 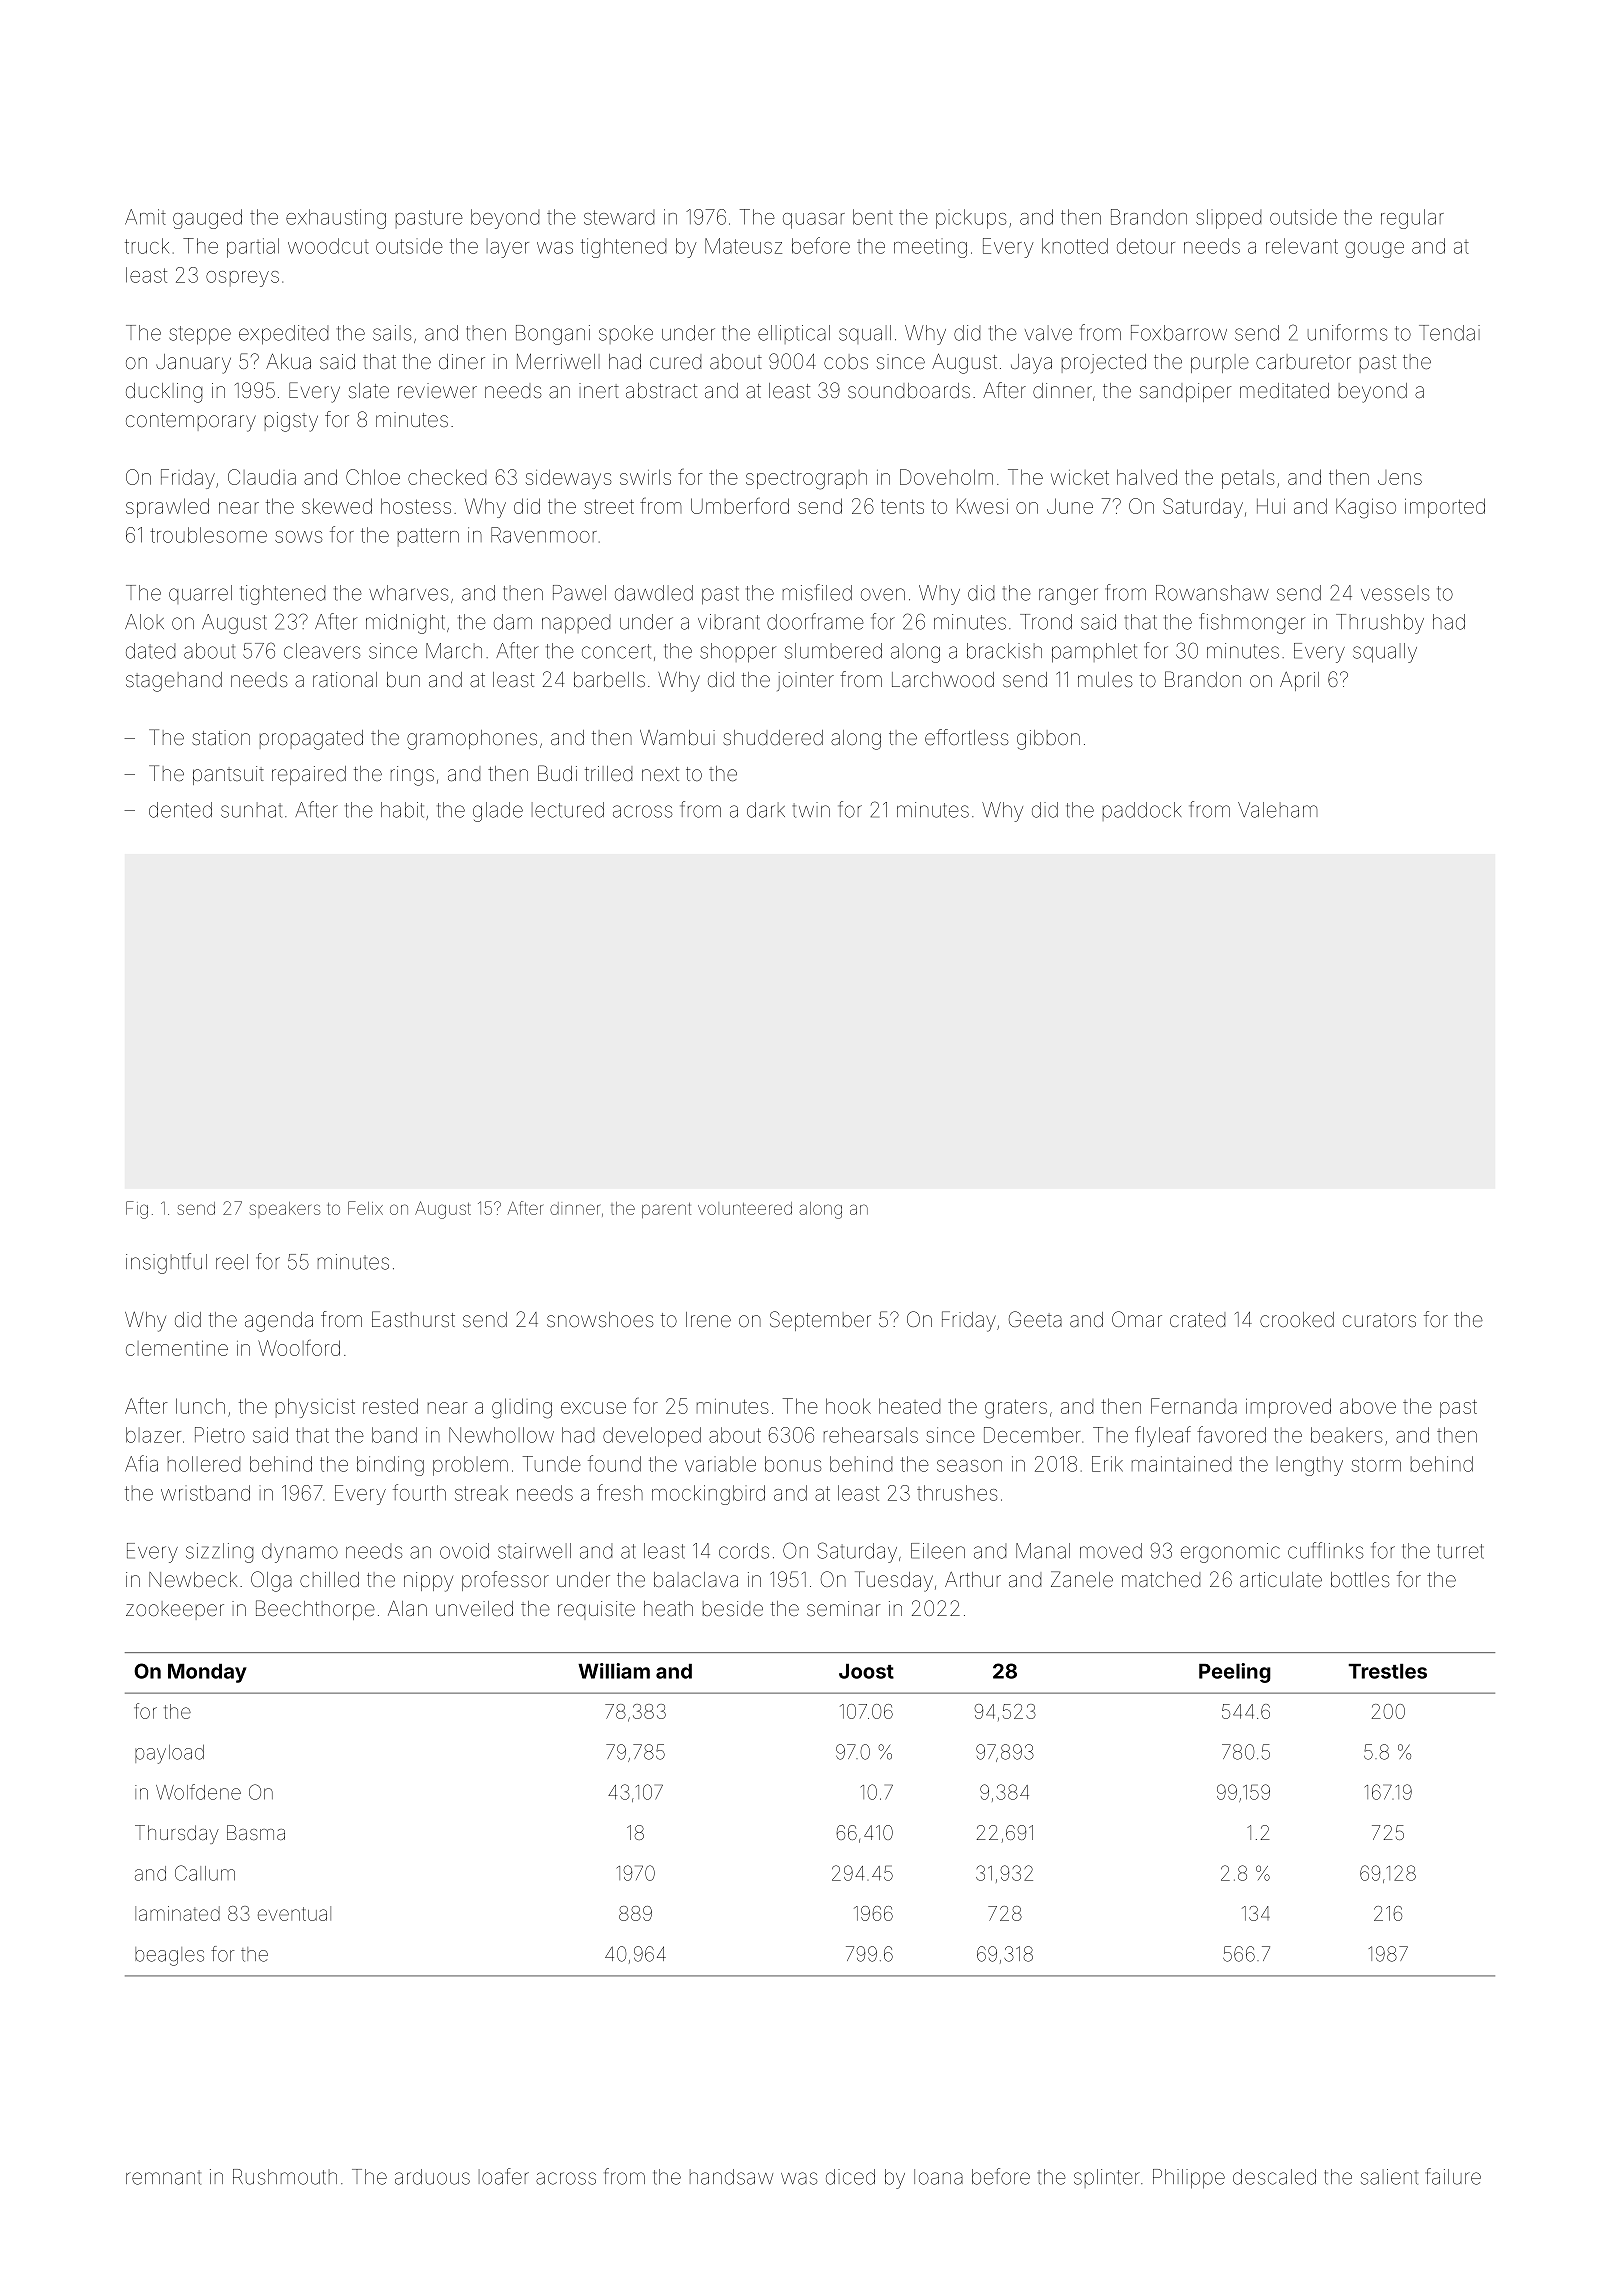 What do you see at coordinates (806, 480) in the page?
I see `spectrograph` at bounding box center [806, 480].
